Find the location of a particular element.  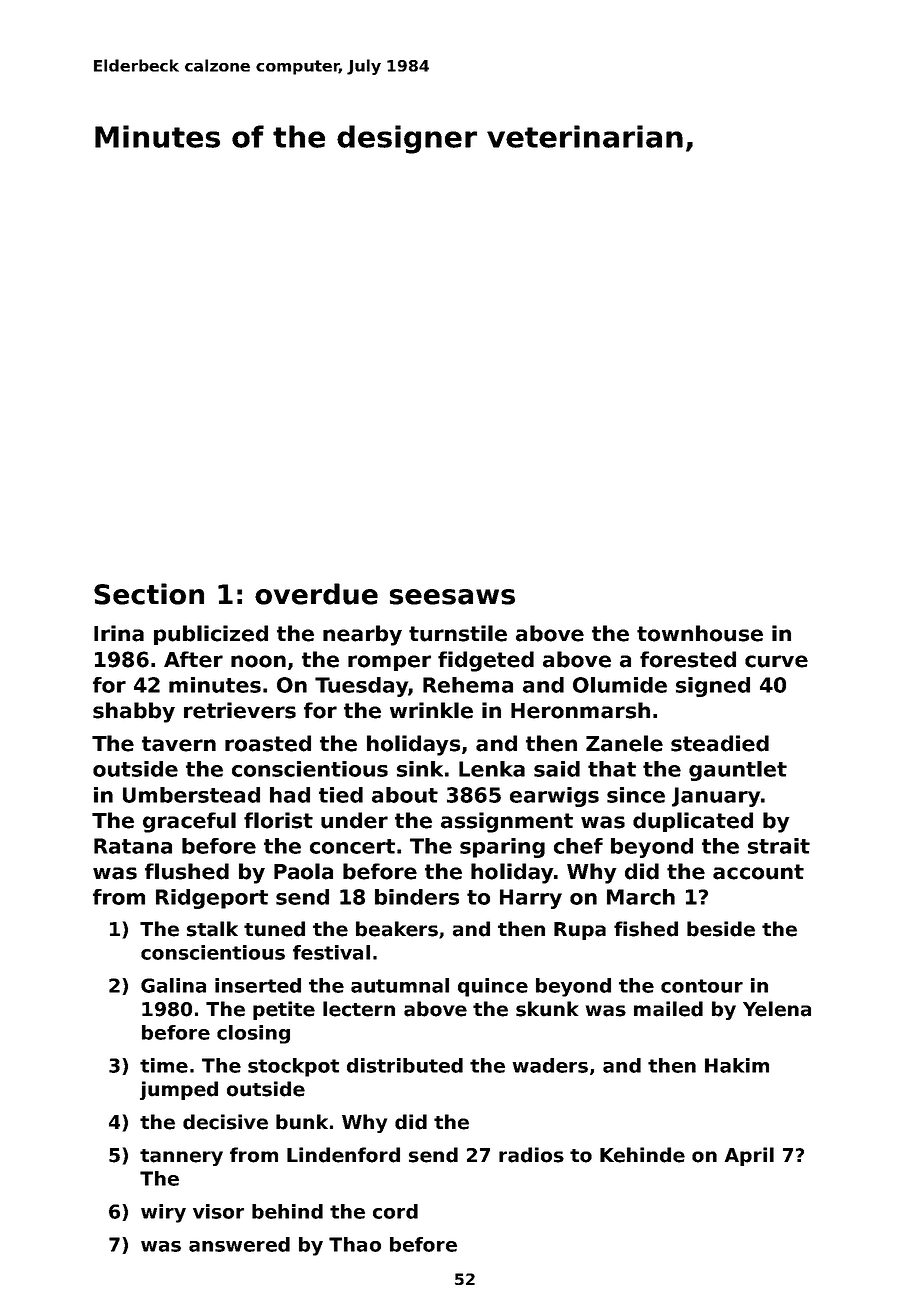

strait is located at coordinates (779, 846).
